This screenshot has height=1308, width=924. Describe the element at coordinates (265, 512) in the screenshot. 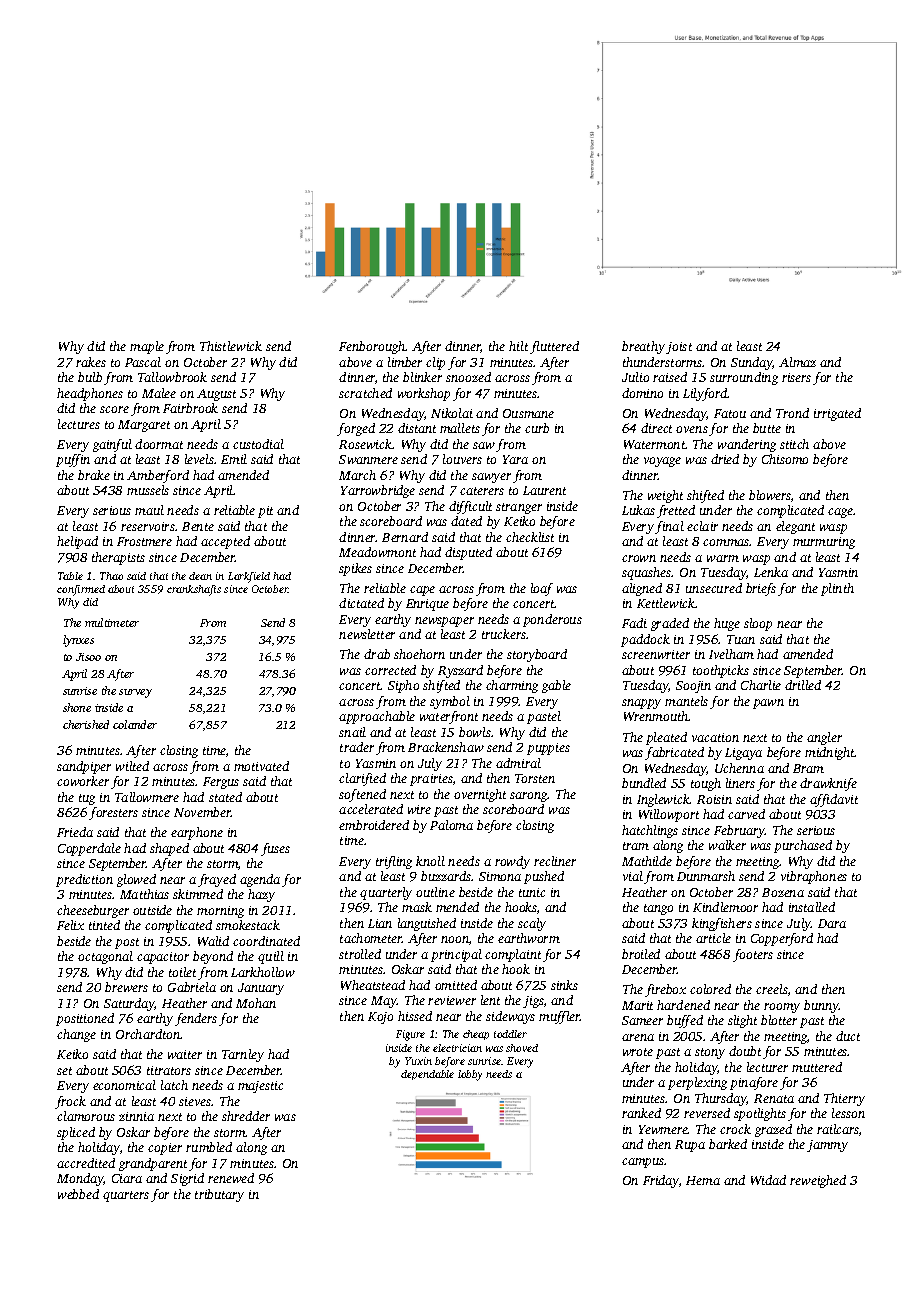

I see `pit` at that location.
